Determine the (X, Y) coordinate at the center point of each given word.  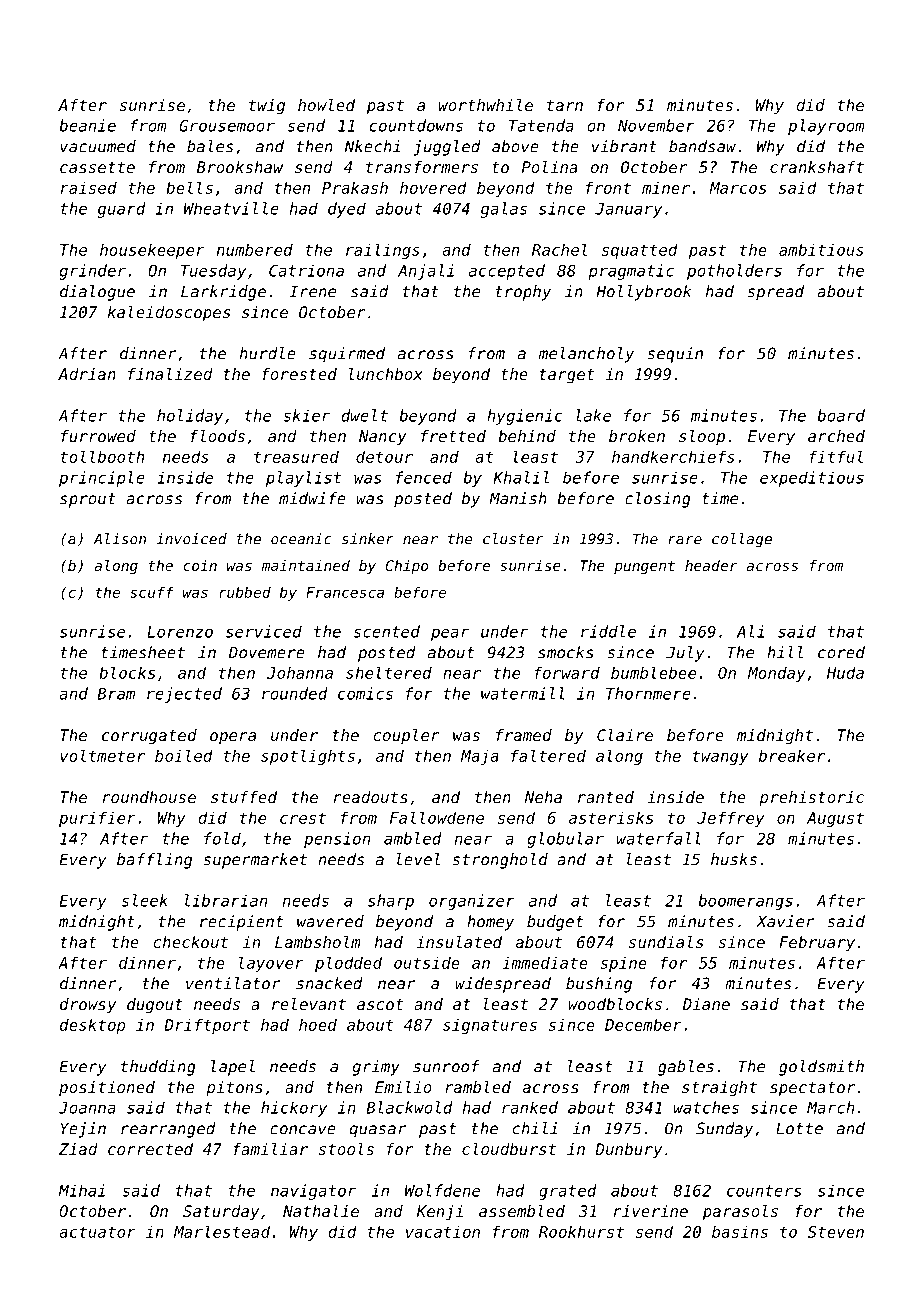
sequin (675, 355)
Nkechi (372, 146)
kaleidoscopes (169, 314)
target (567, 376)
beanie (87, 125)
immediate (545, 962)
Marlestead (222, 1231)
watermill (523, 693)
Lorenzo (180, 632)
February (817, 944)
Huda (845, 672)
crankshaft (817, 167)
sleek (145, 900)
